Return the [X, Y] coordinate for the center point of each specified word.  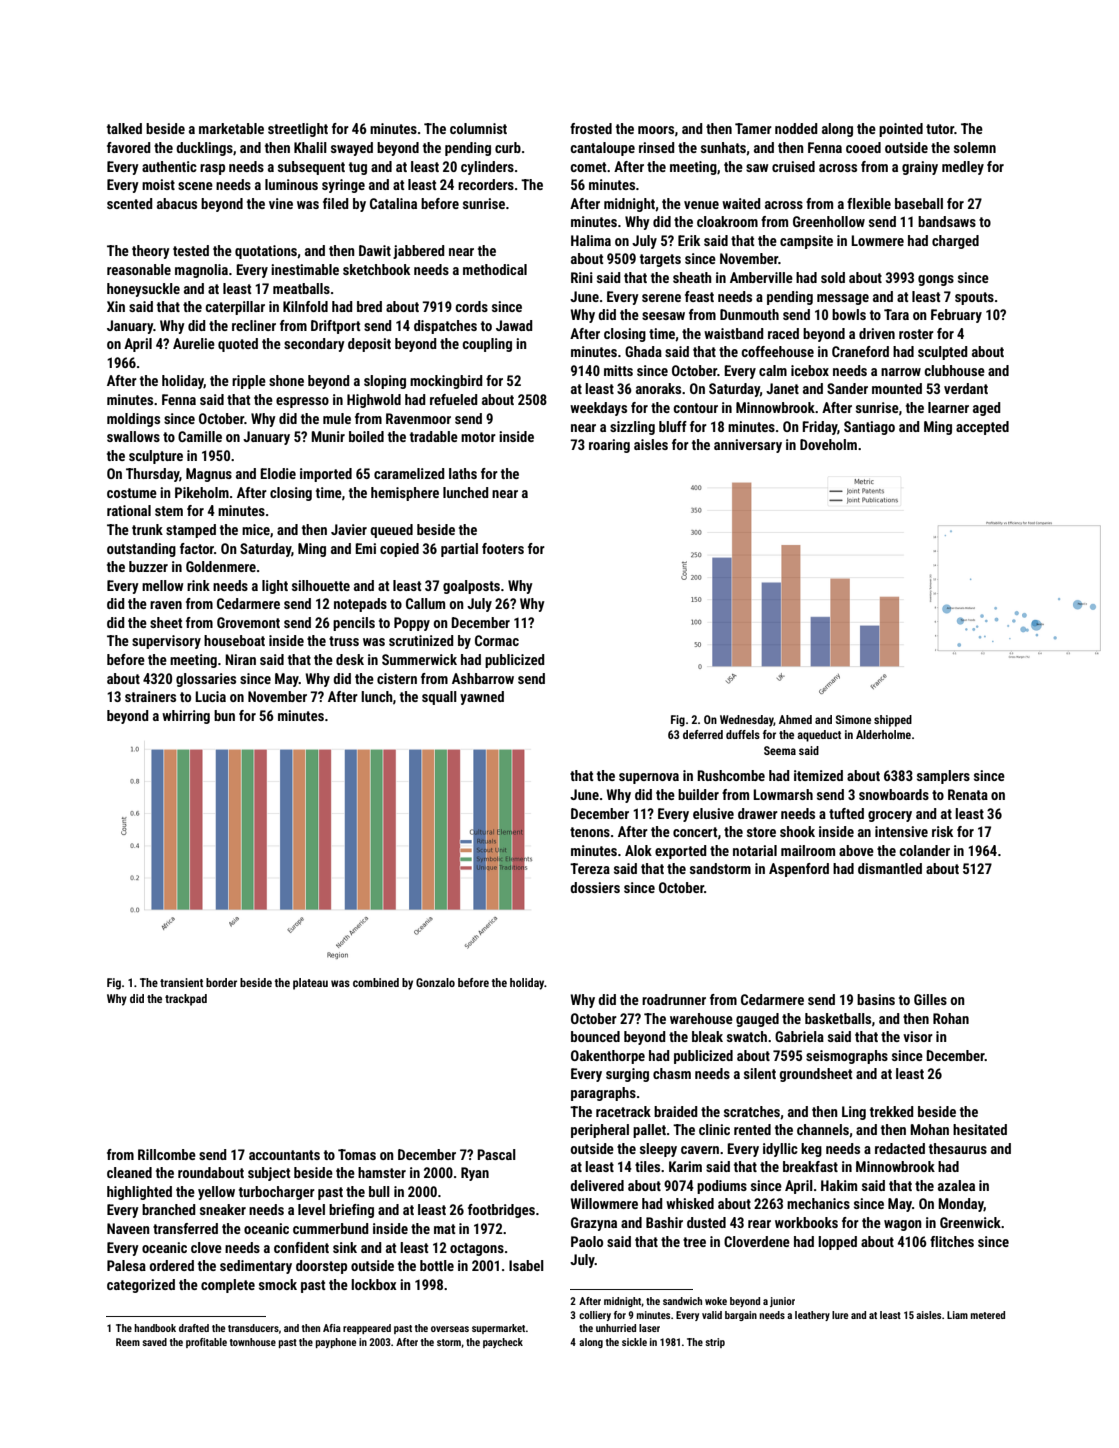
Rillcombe [167, 1154]
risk [942, 831]
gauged [757, 1020]
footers [503, 548]
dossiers [595, 887]
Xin [116, 306]
